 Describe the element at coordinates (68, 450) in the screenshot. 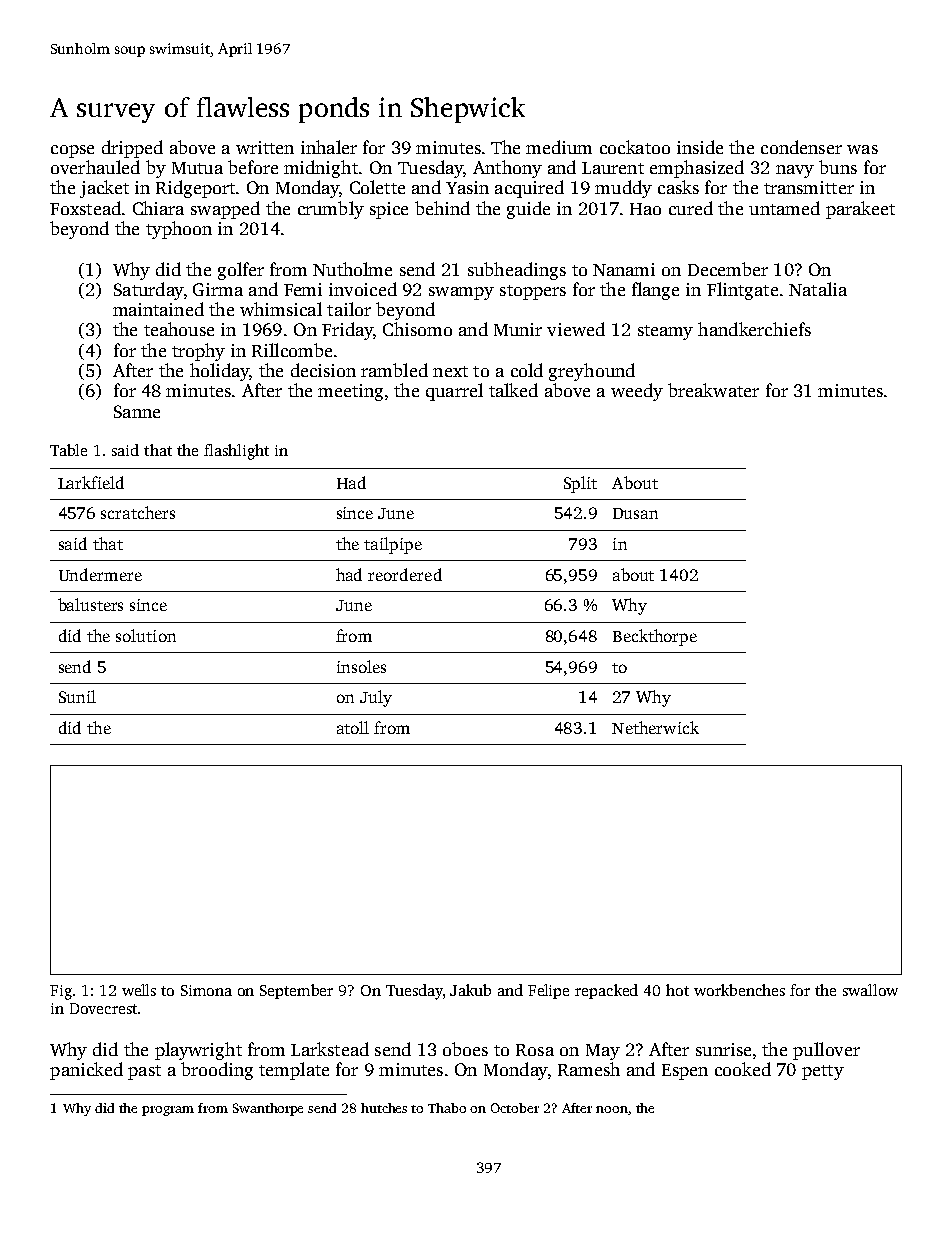

I see `Table` at that location.
